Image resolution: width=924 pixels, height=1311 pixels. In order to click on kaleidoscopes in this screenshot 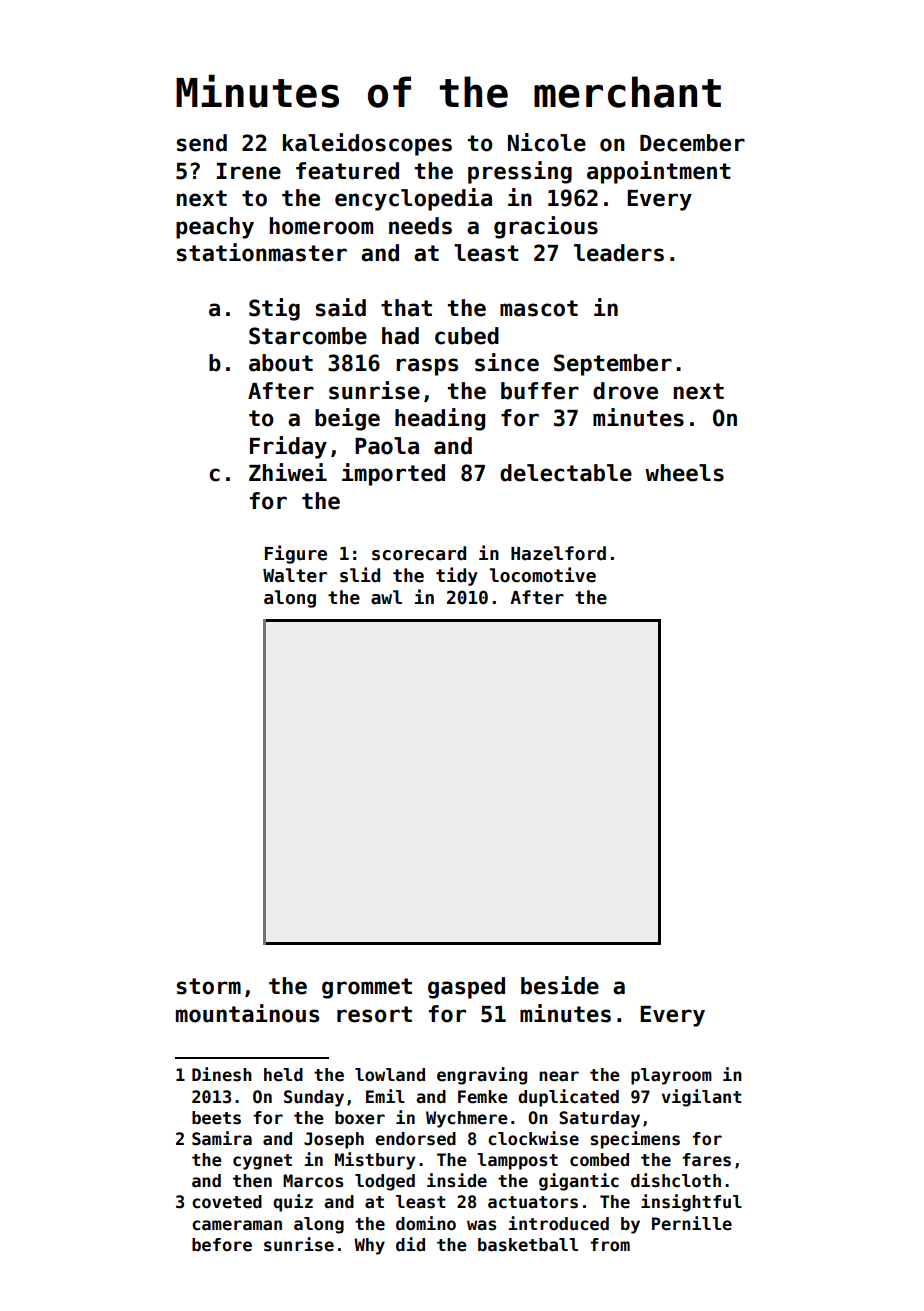, I will do `click(367, 144)`.
